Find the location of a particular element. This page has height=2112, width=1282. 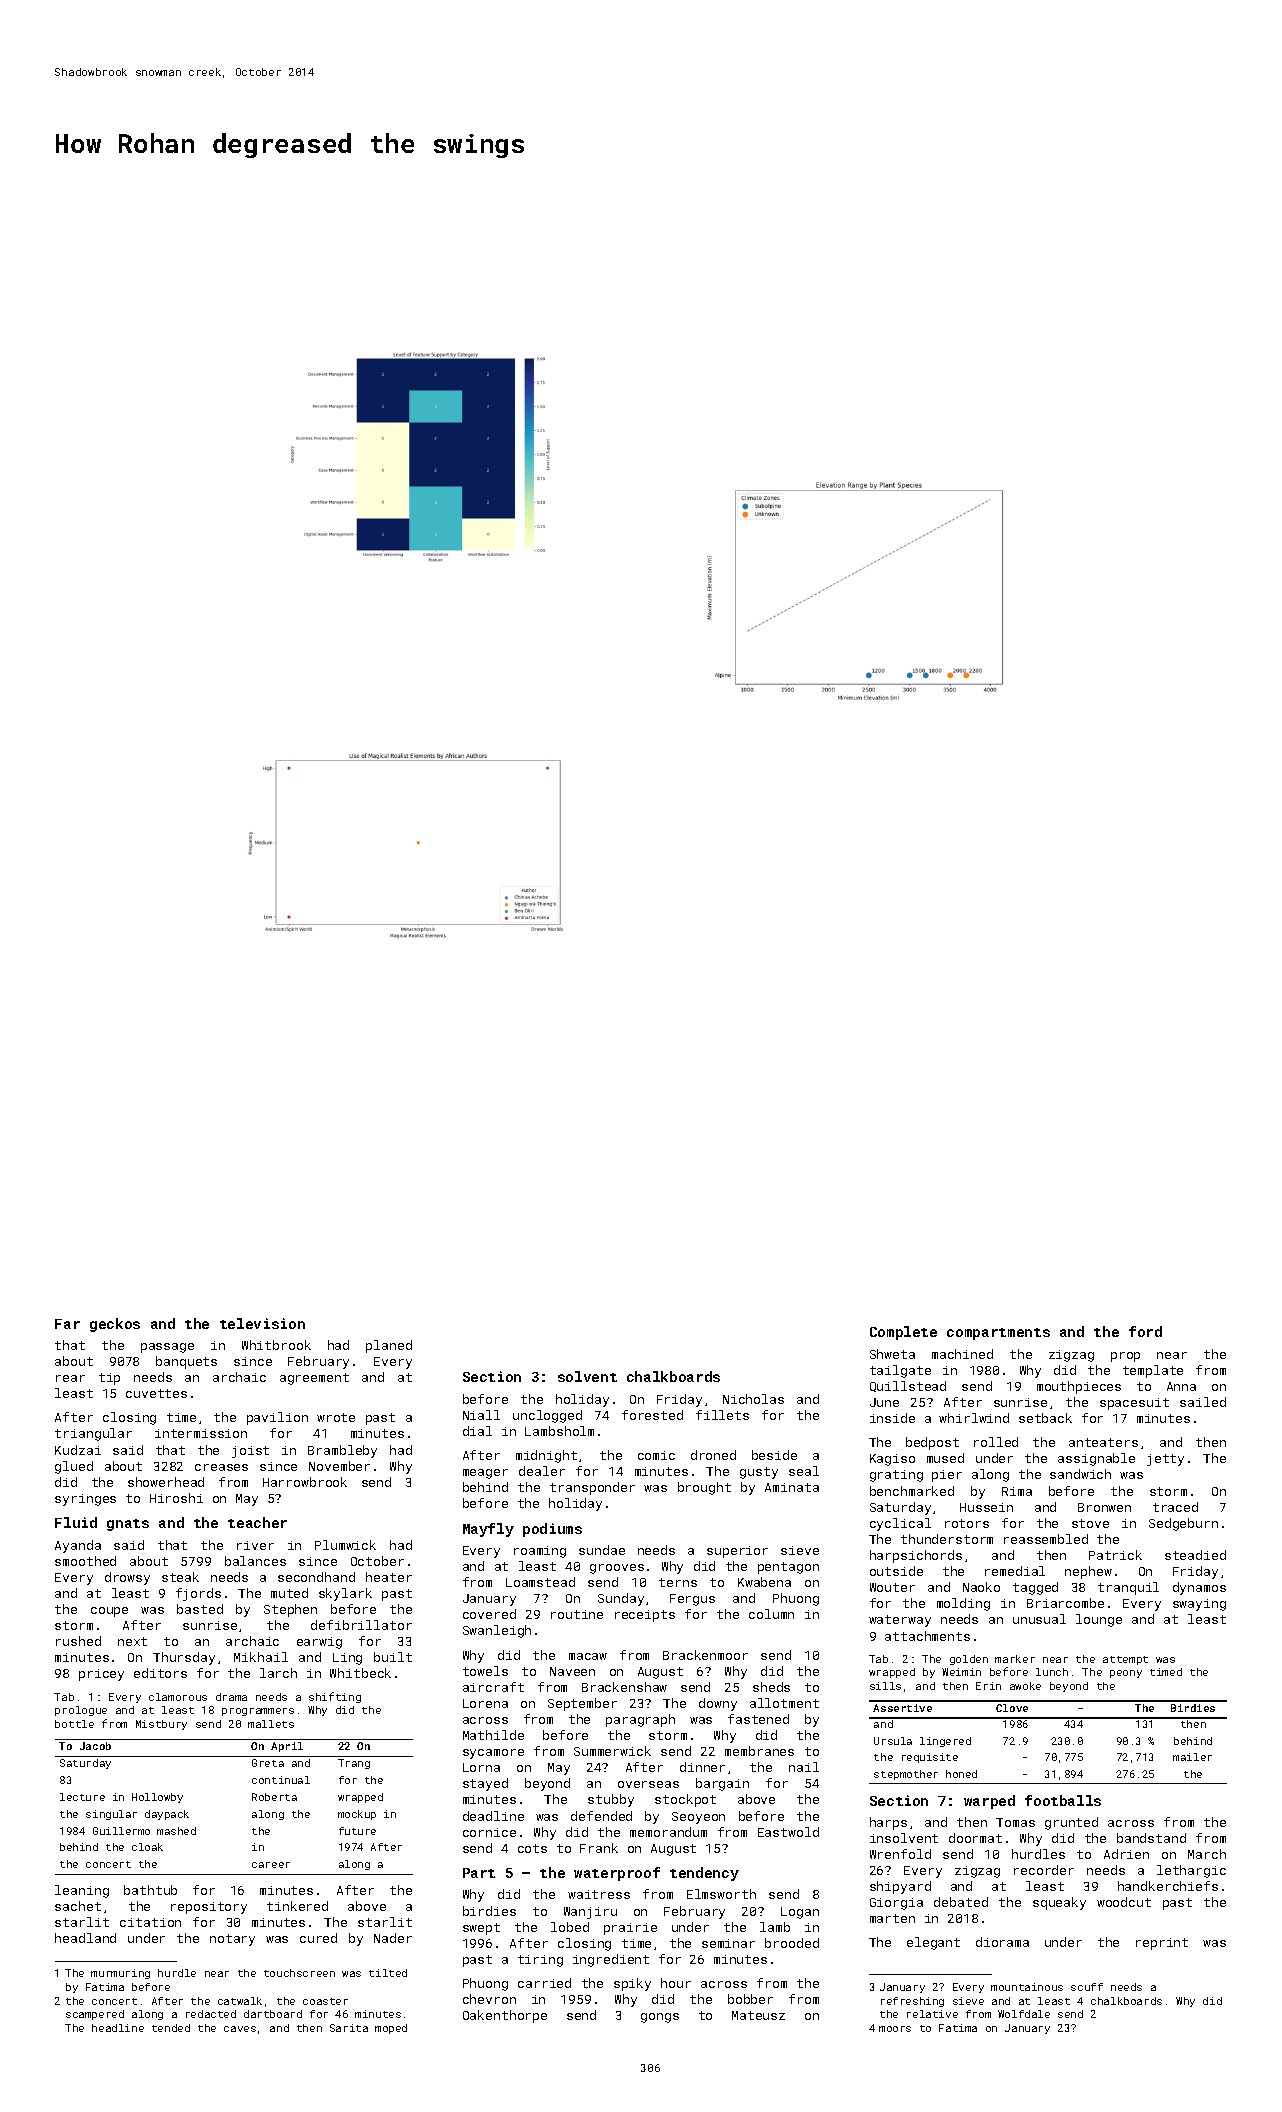

moped is located at coordinates (391, 2029).
